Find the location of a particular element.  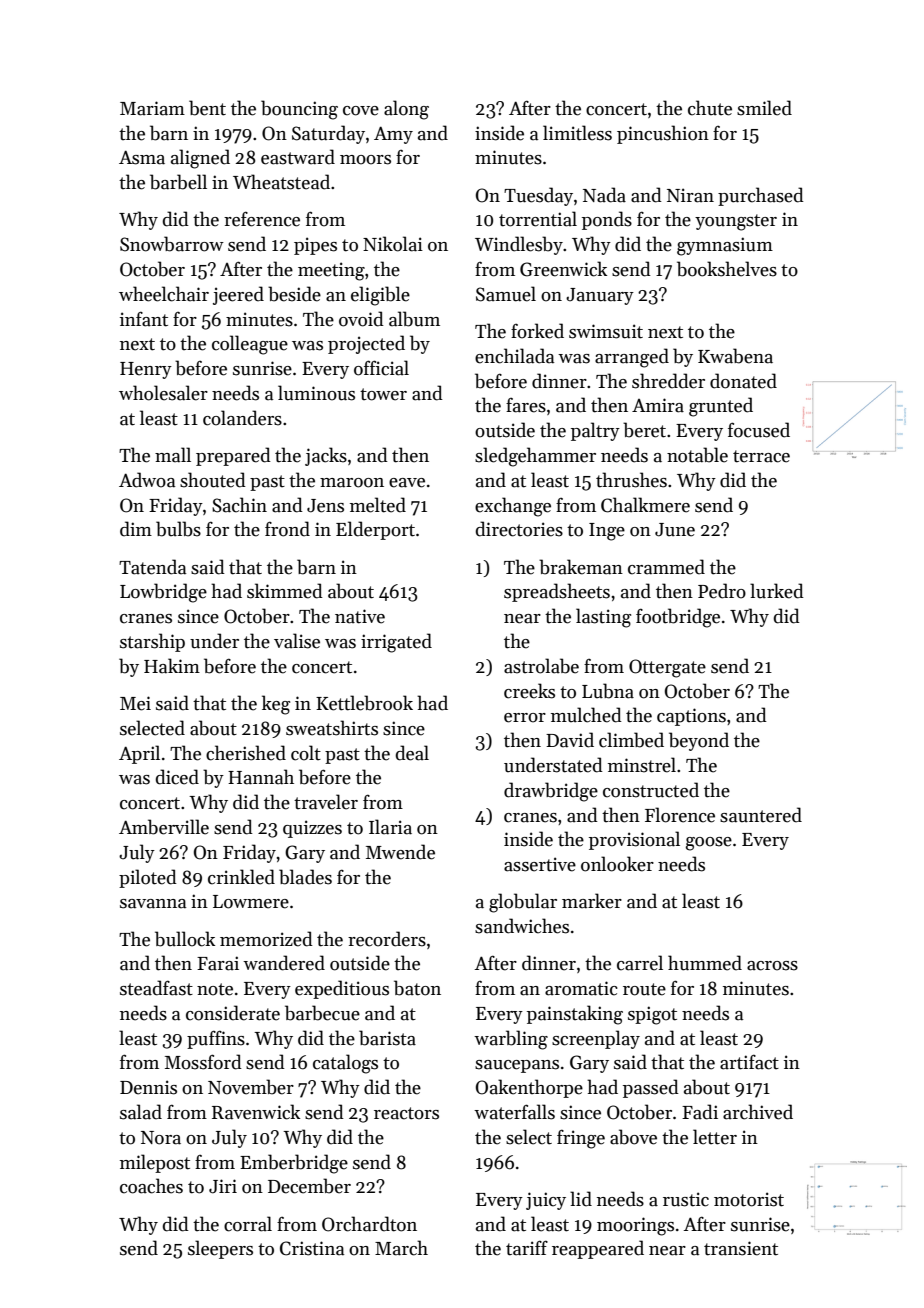

forked is located at coordinates (537, 331).
